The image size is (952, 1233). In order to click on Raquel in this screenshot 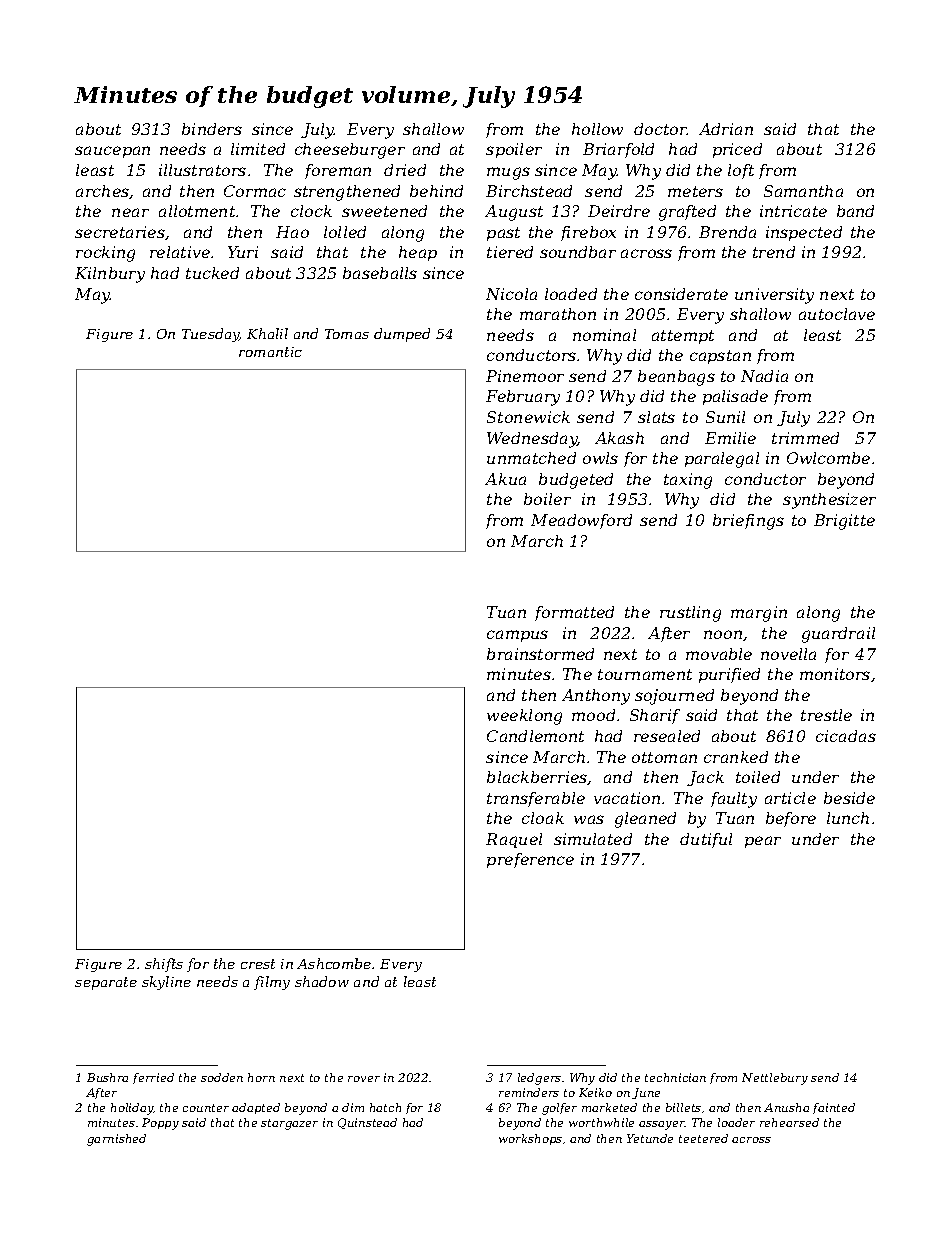, I will do `click(514, 840)`.
